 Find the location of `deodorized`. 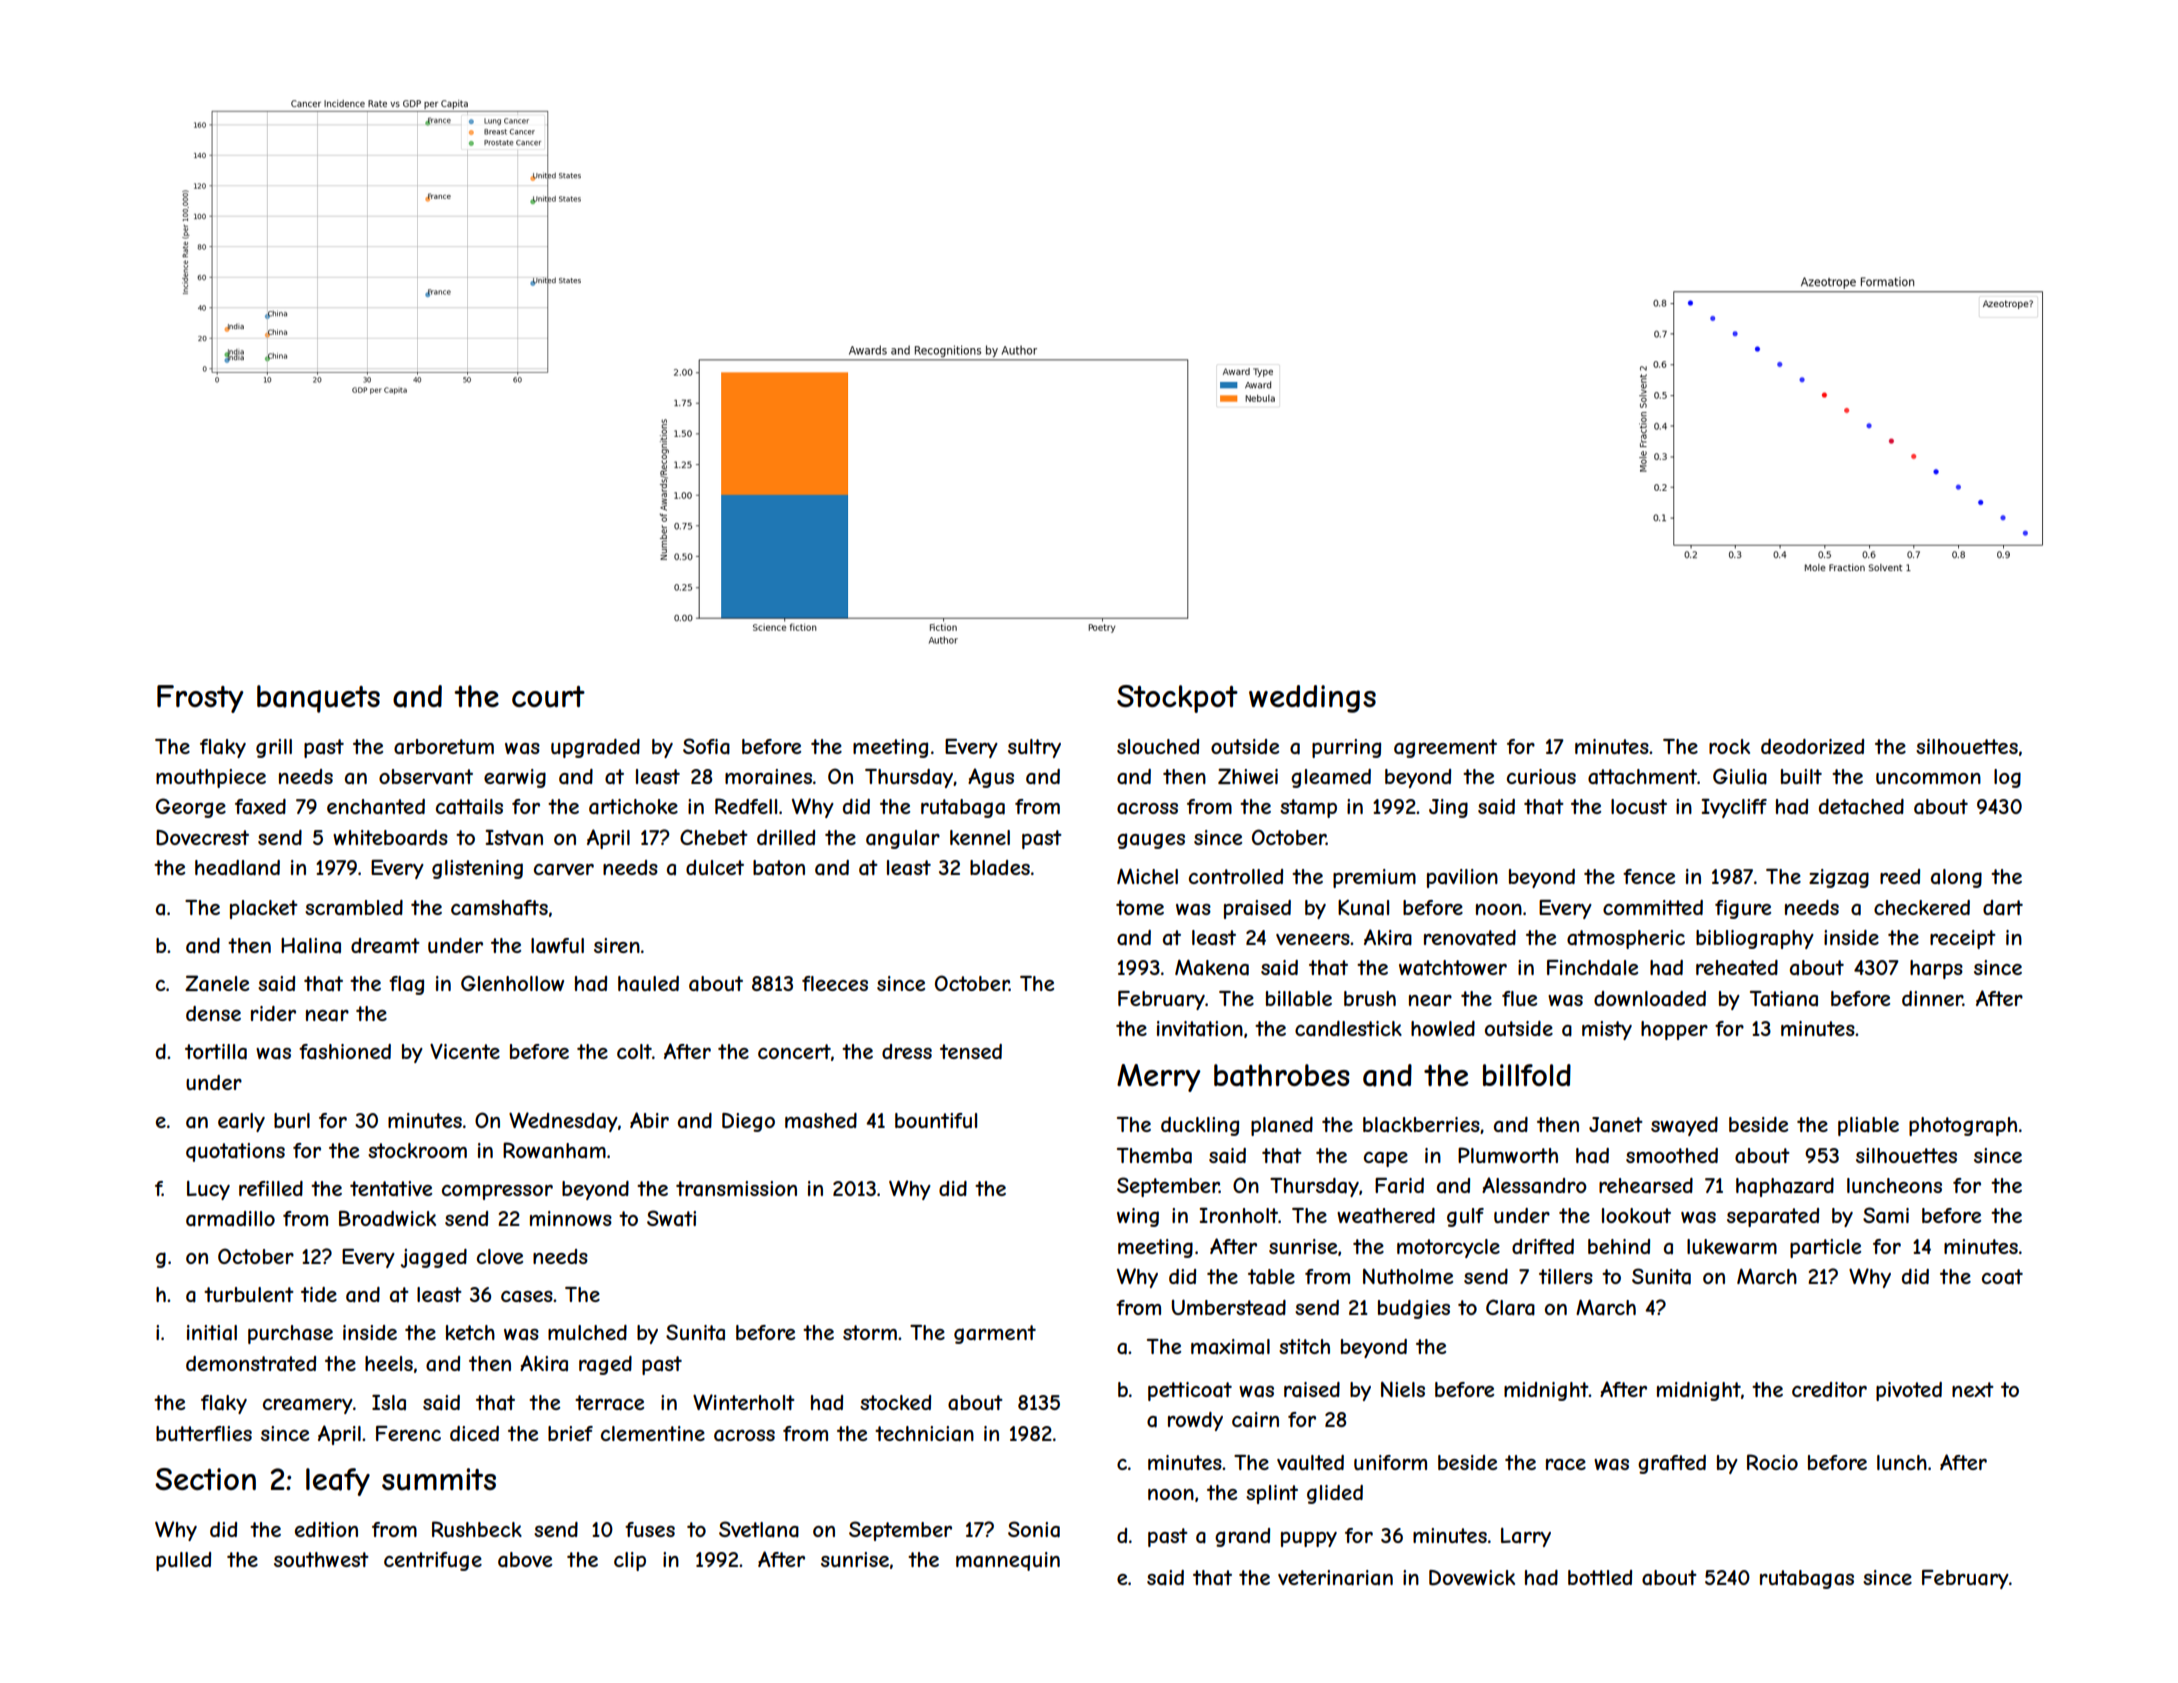

deodorized is located at coordinates (1812, 746).
